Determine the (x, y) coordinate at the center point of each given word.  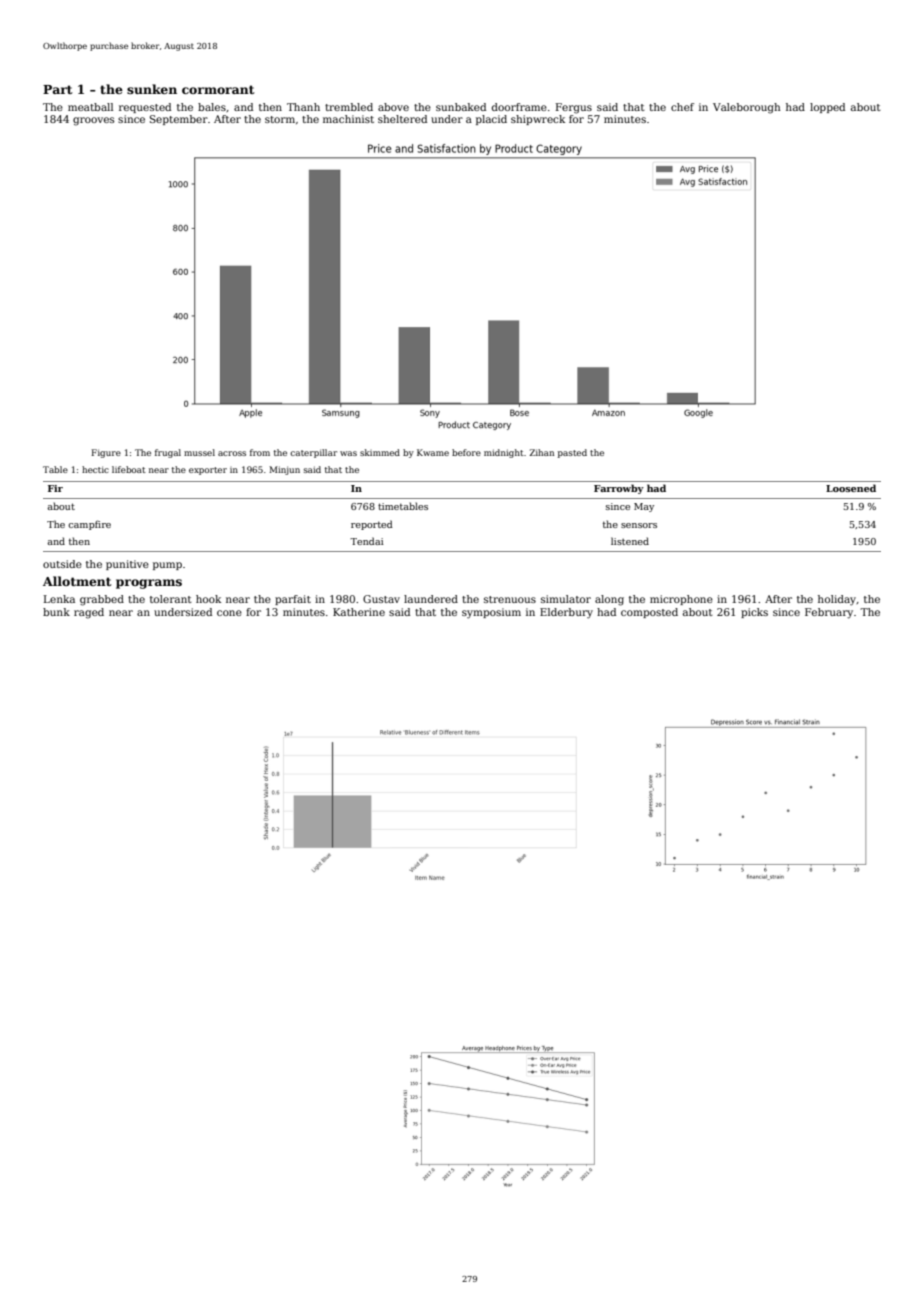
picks (754, 613)
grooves (93, 121)
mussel (199, 452)
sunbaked (461, 107)
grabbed (102, 600)
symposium (491, 613)
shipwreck (538, 120)
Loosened (851, 488)
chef (682, 107)
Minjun (284, 470)
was (348, 453)
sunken (152, 89)
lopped (827, 108)
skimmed (380, 452)
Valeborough (747, 108)
